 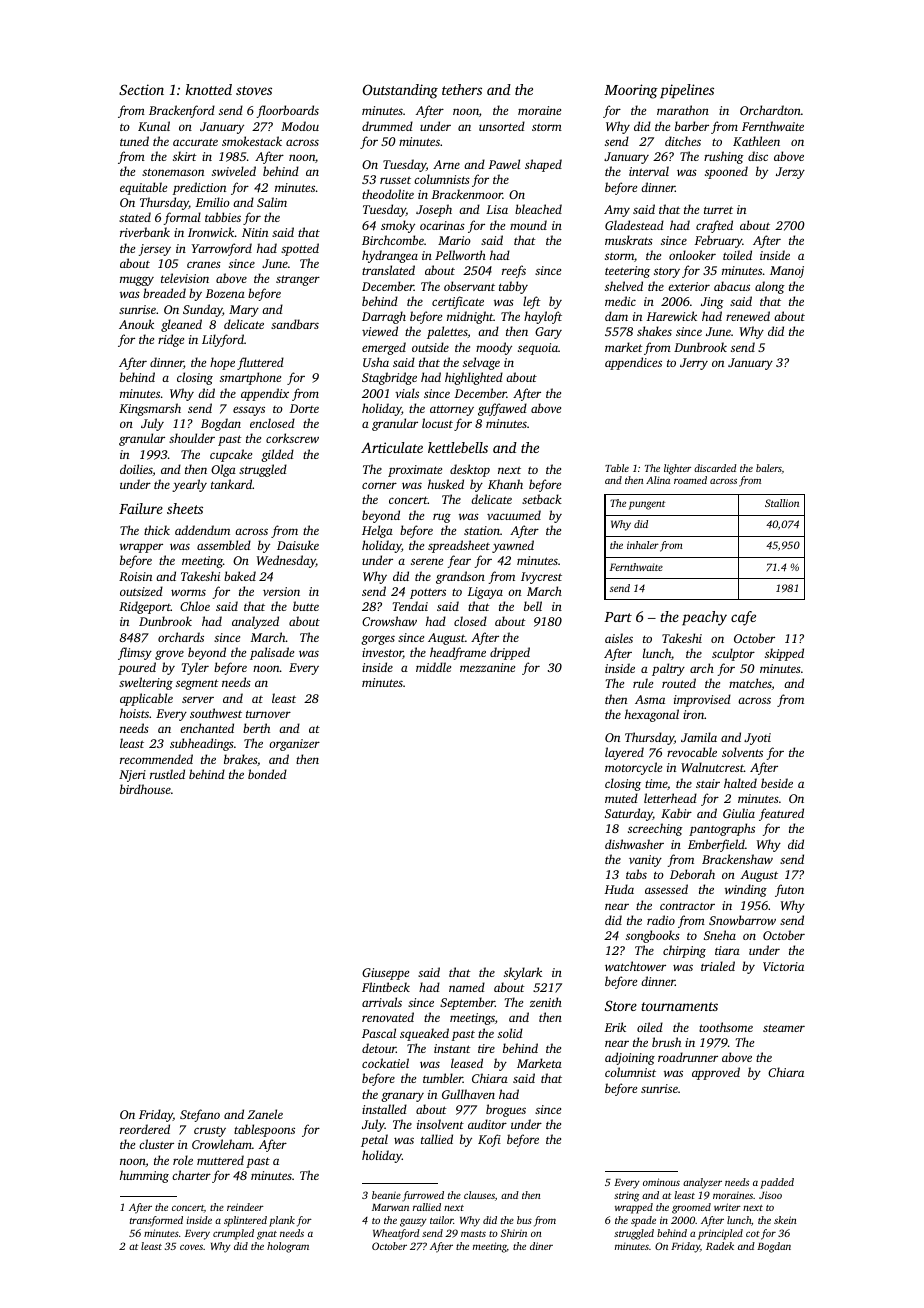 What do you see at coordinates (245, 1207) in the screenshot?
I see `reindeer` at bounding box center [245, 1207].
